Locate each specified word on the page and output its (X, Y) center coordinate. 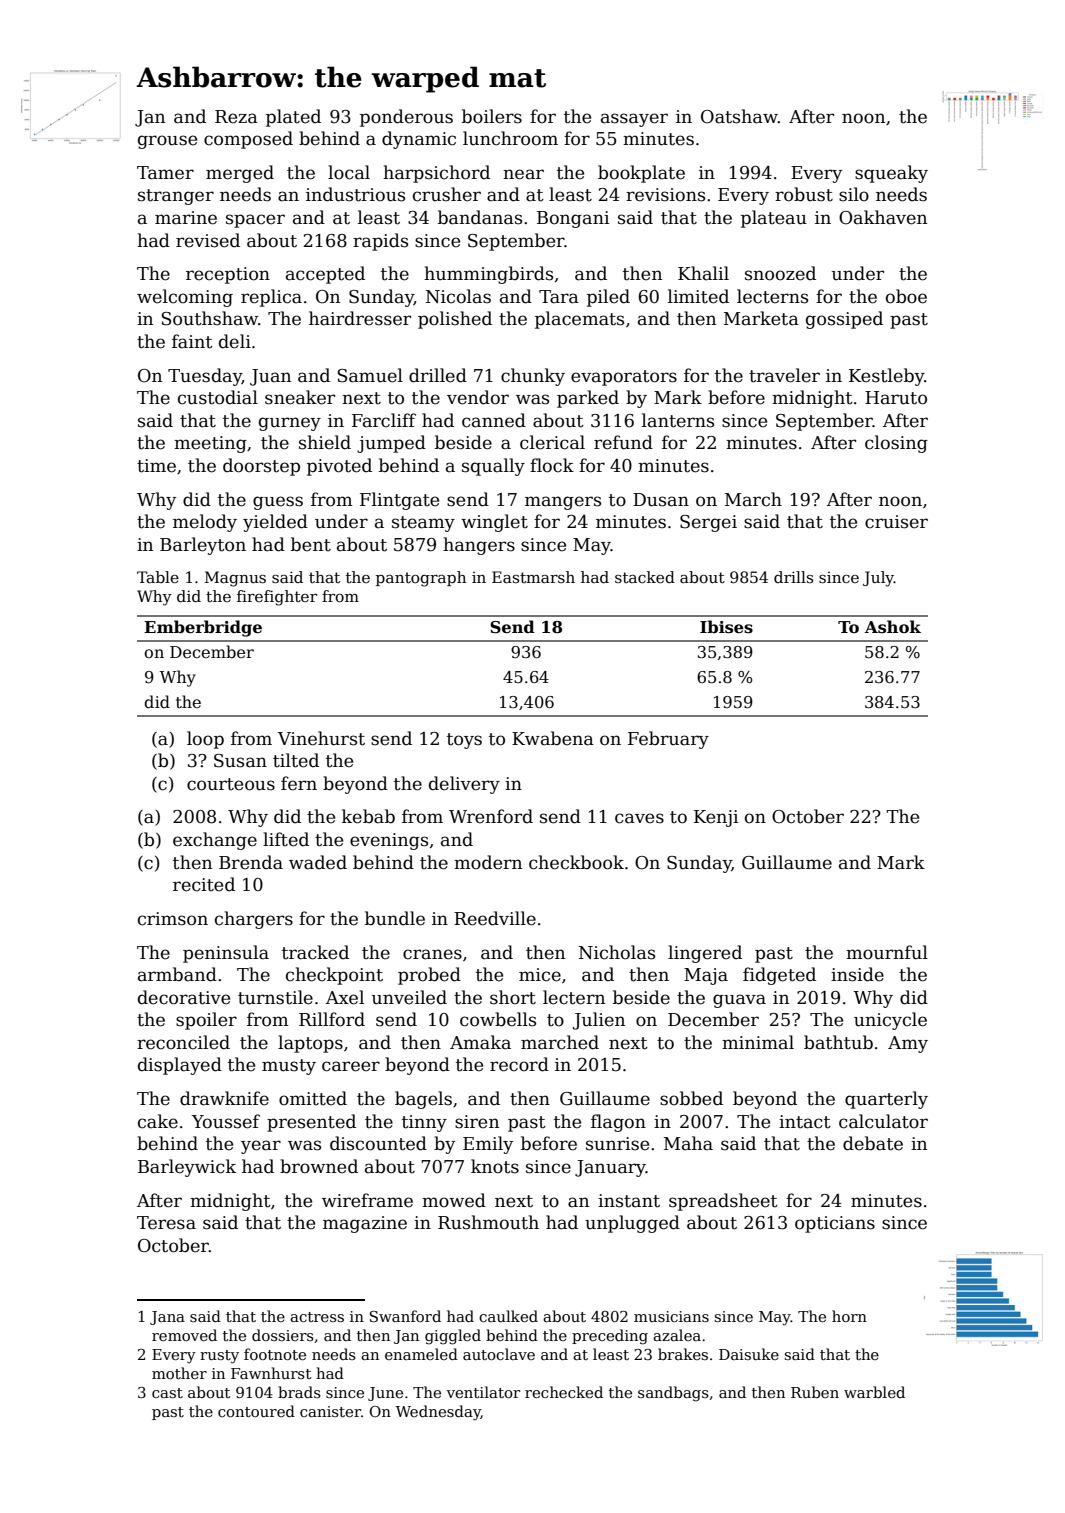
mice (540, 975)
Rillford (332, 1019)
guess (278, 503)
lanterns (678, 420)
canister (330, 1411)
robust (804, 194)
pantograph (421, 579)
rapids (380, 242)
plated (293, 118)
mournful (887, 952)
